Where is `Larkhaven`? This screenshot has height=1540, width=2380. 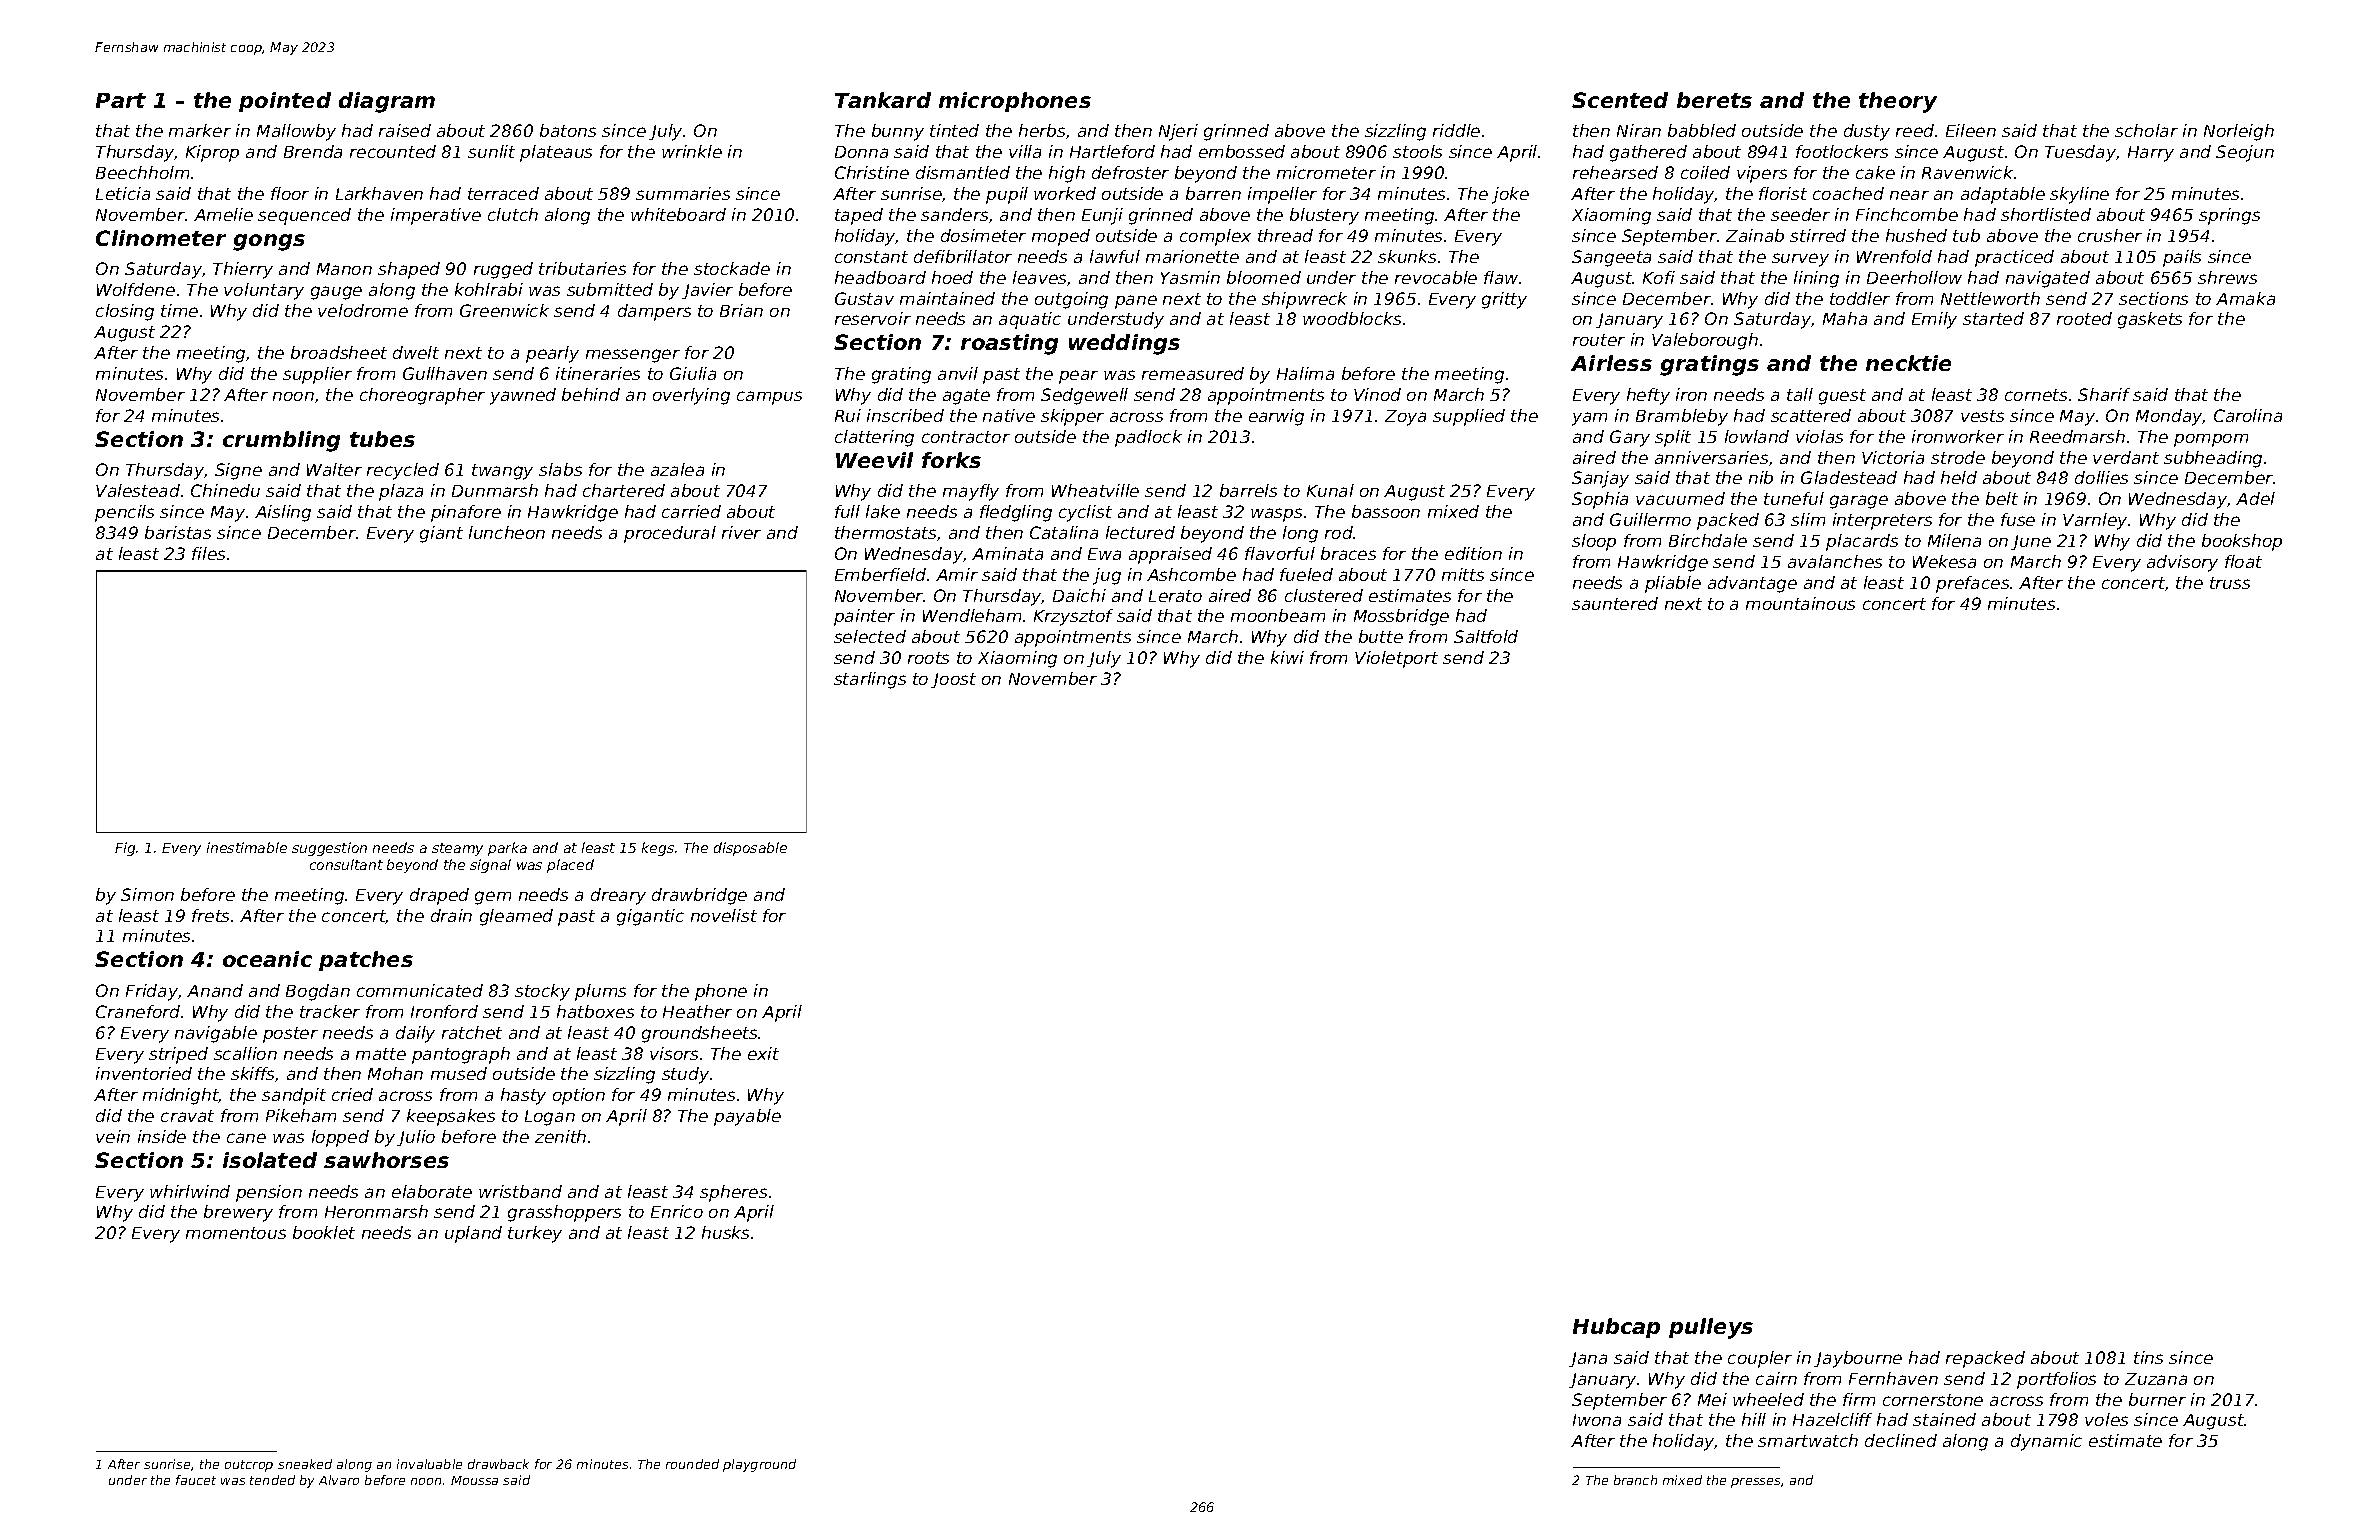 Larkhaven is located at coordinates (379, 193).
